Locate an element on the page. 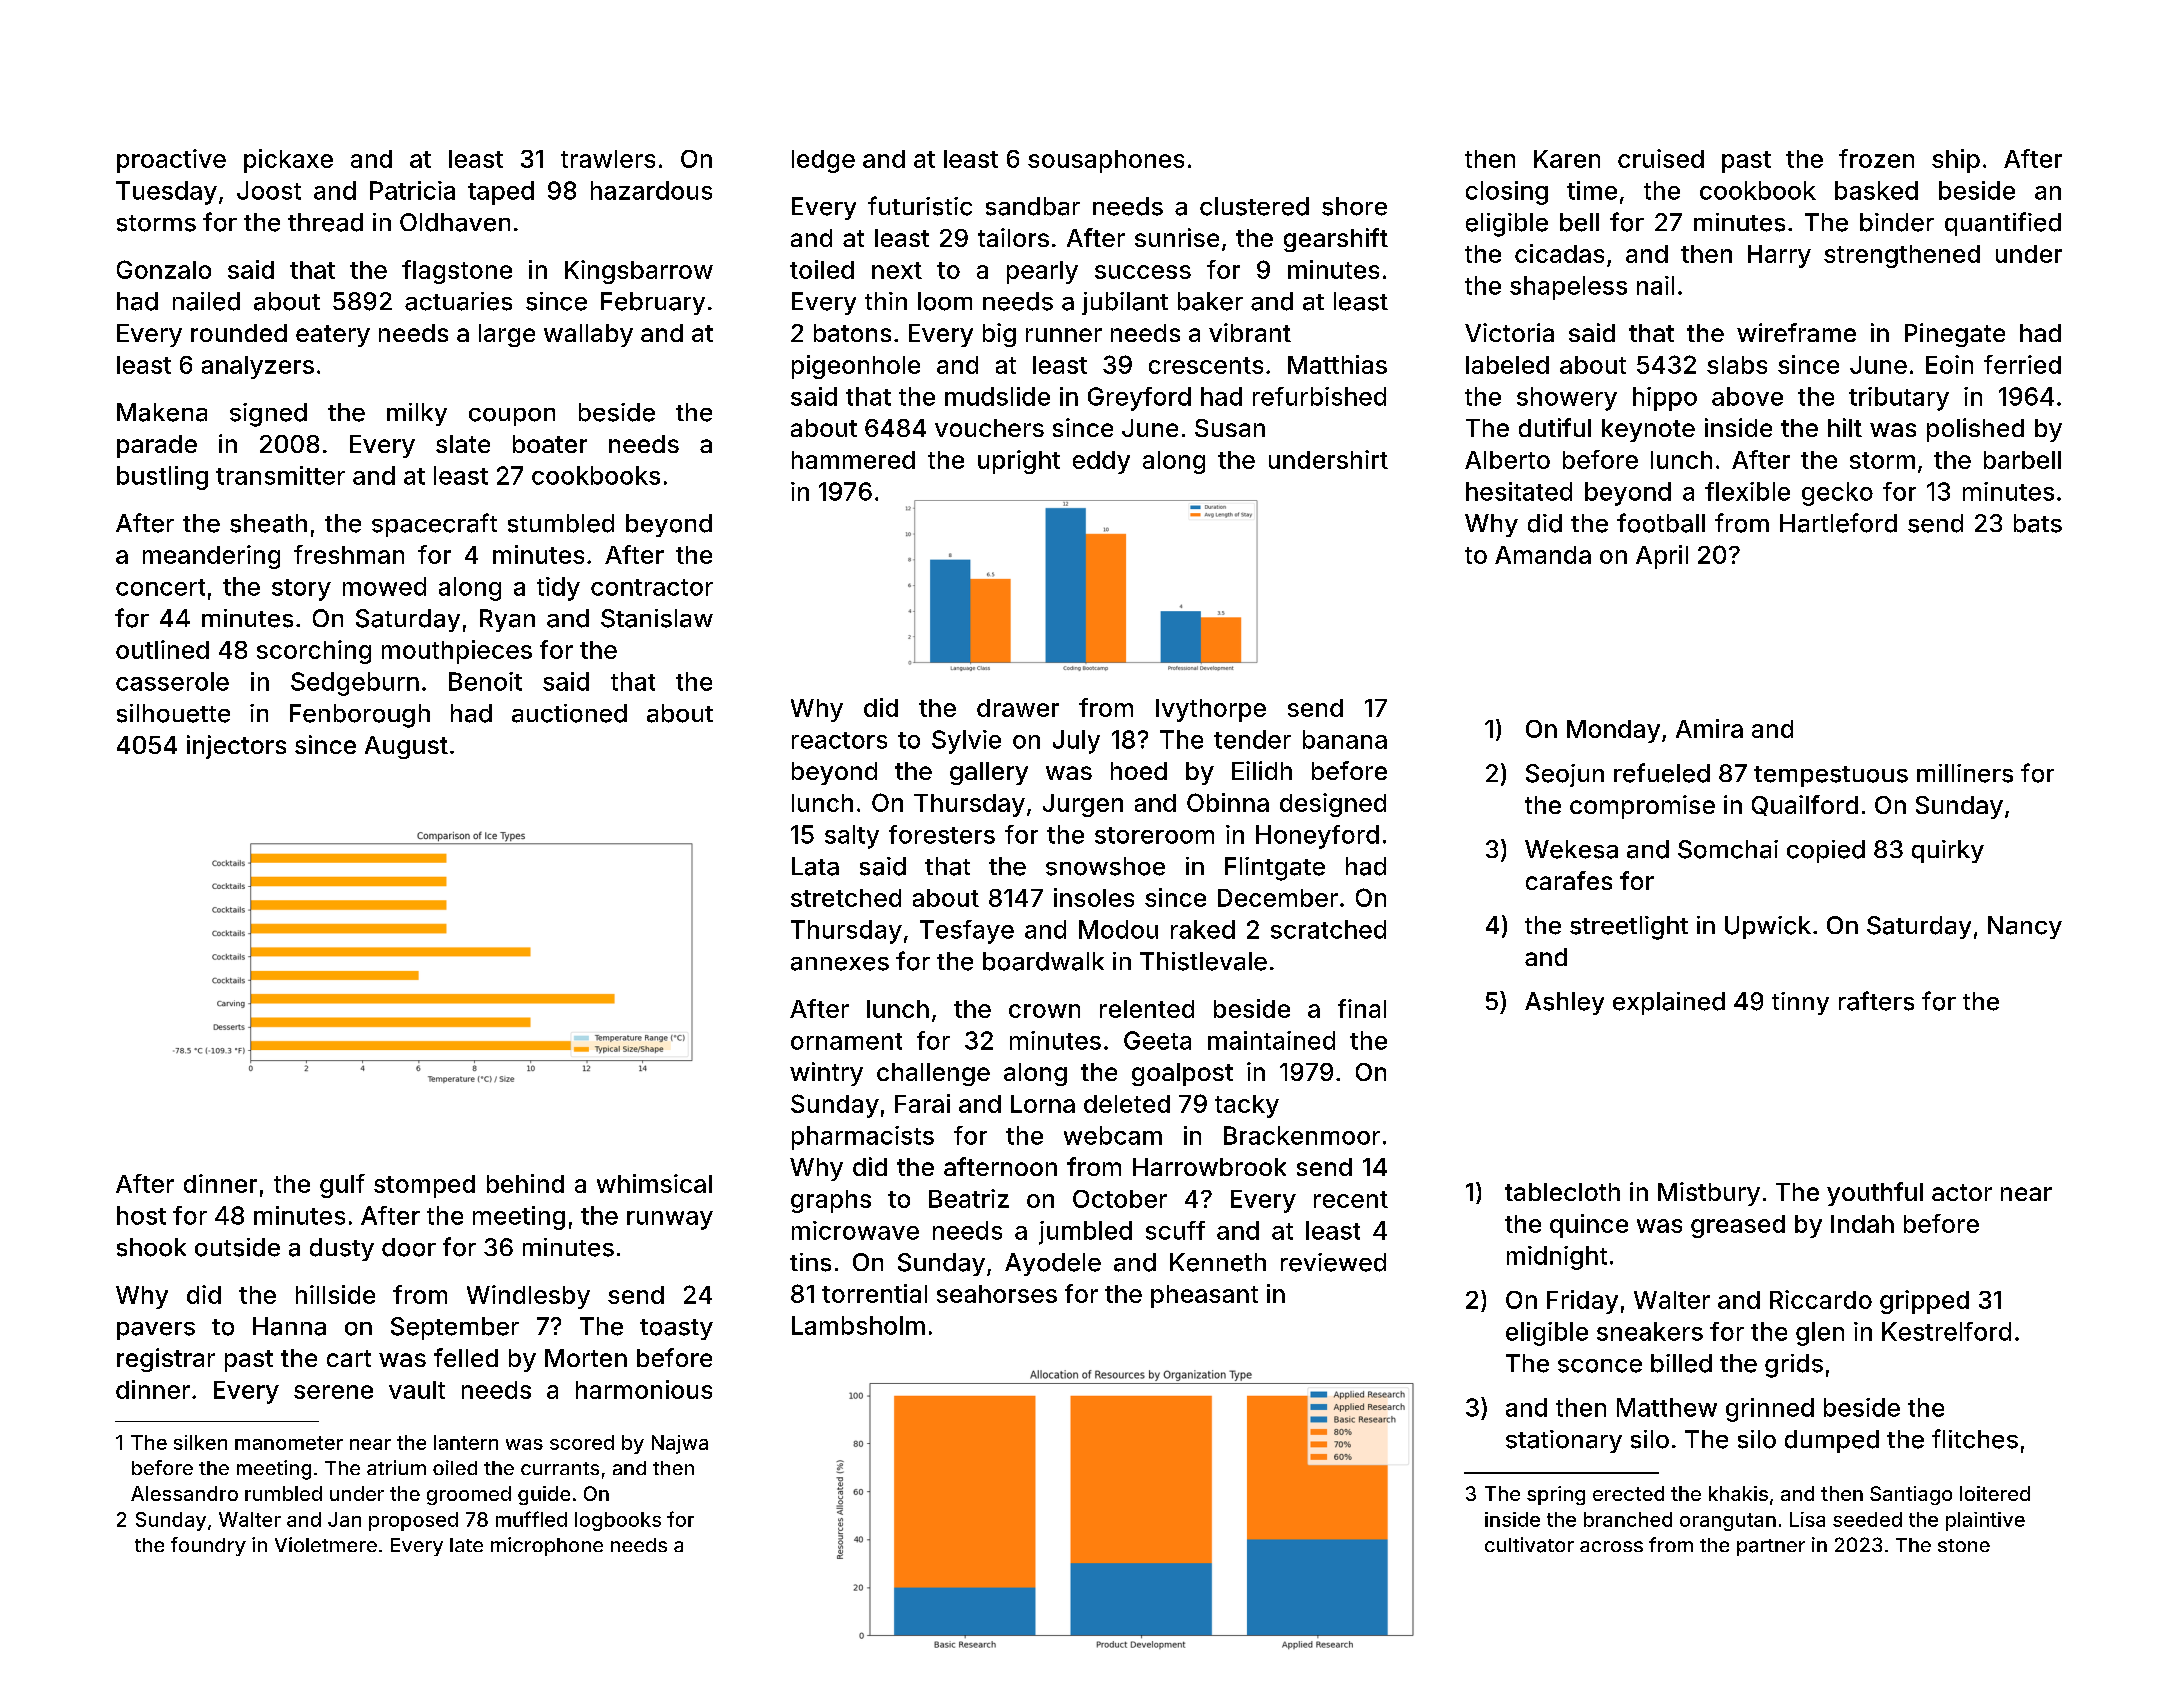  ship is located at coordinates (1956, 161).
